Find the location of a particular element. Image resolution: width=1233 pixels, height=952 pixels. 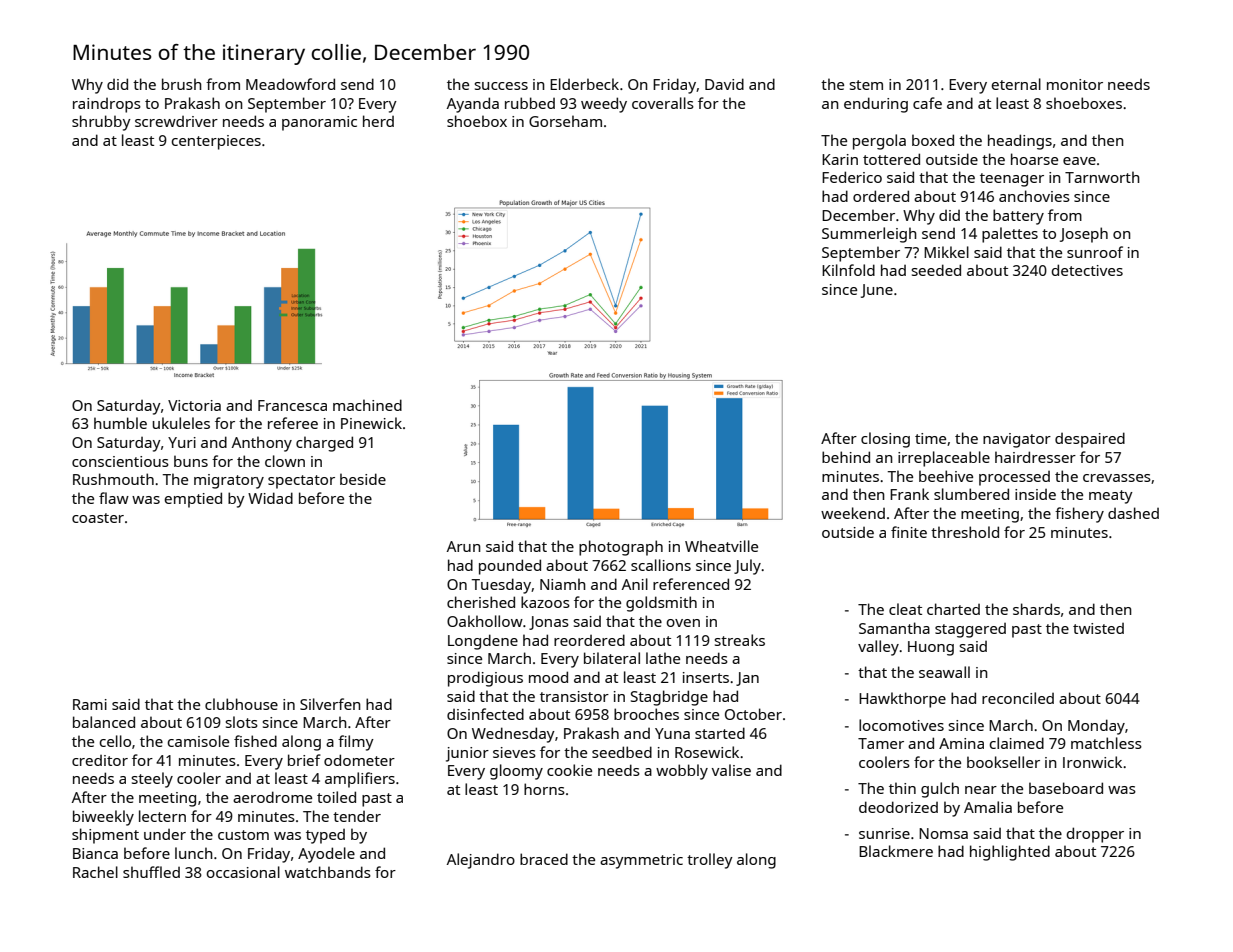

closing is located at coordinates (885, 440).
